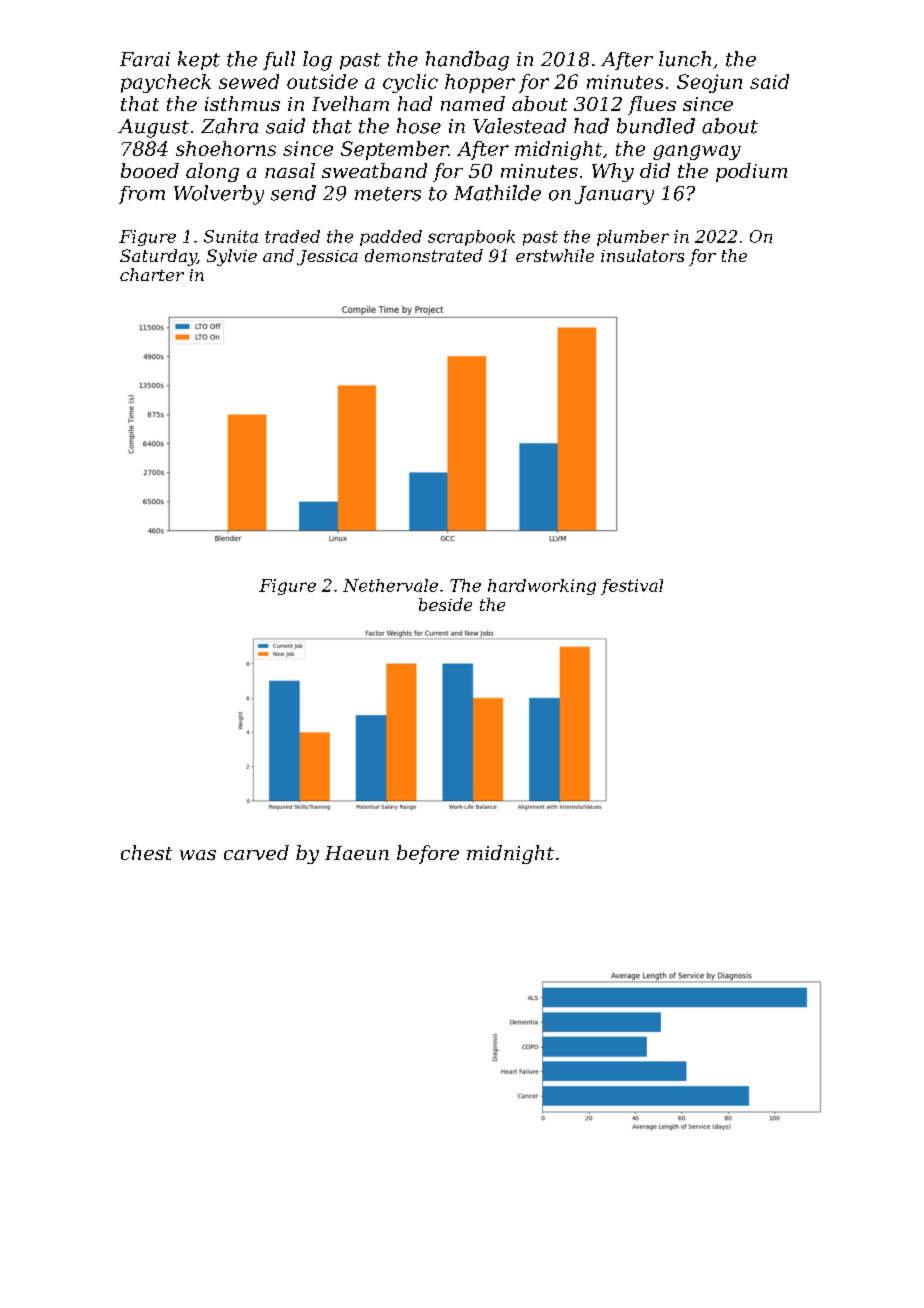 This screenshot has width=924, height=1308. What do you see at coordinates (390, 585) in the screenshot?
I see `Nethervale` at bounding box center [390, 585].
